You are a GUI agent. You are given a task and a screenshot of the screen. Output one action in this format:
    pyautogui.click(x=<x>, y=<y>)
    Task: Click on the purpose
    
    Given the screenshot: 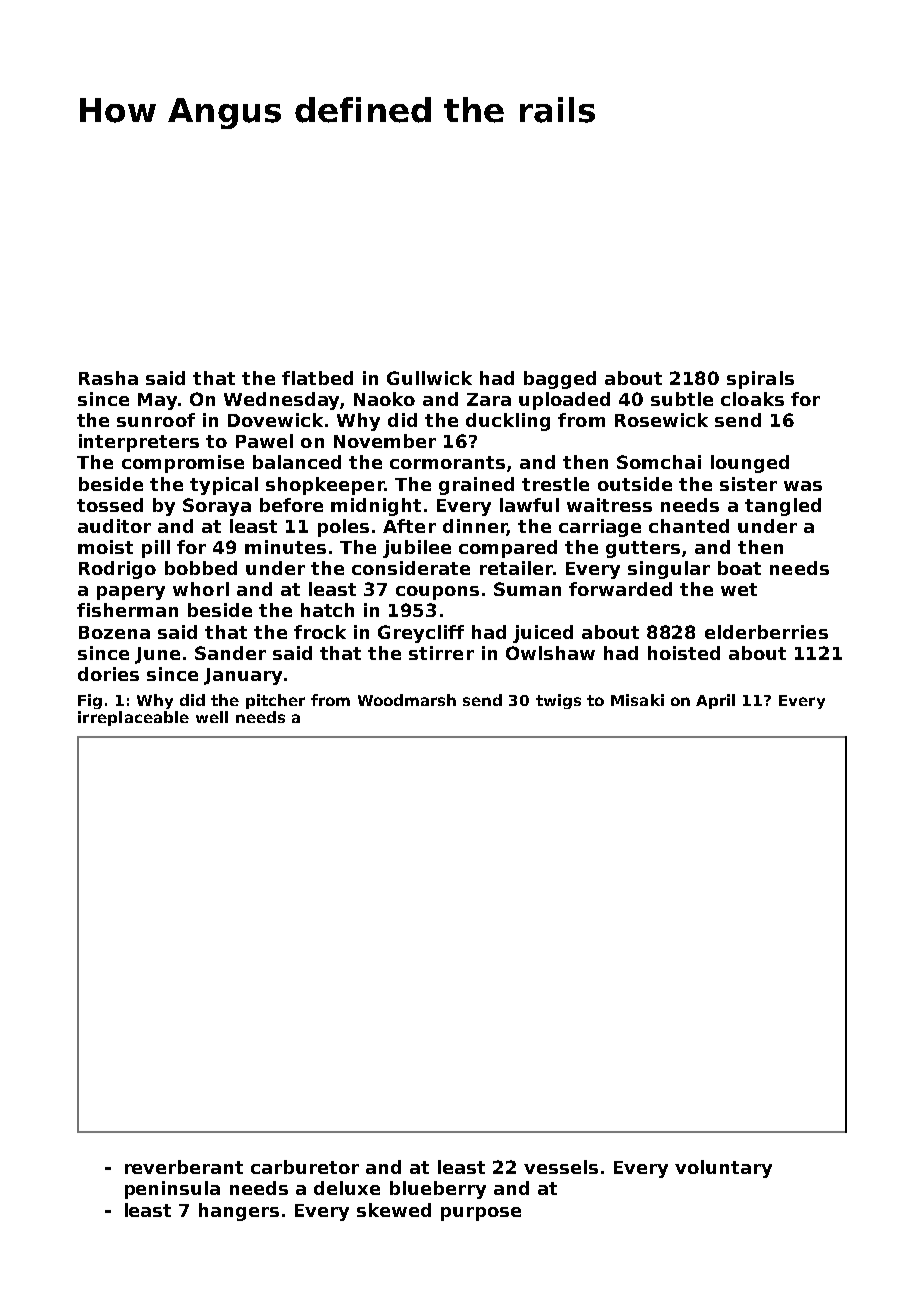 What is the action you would take?
    pyautogui.click(x=481, y=1214)
